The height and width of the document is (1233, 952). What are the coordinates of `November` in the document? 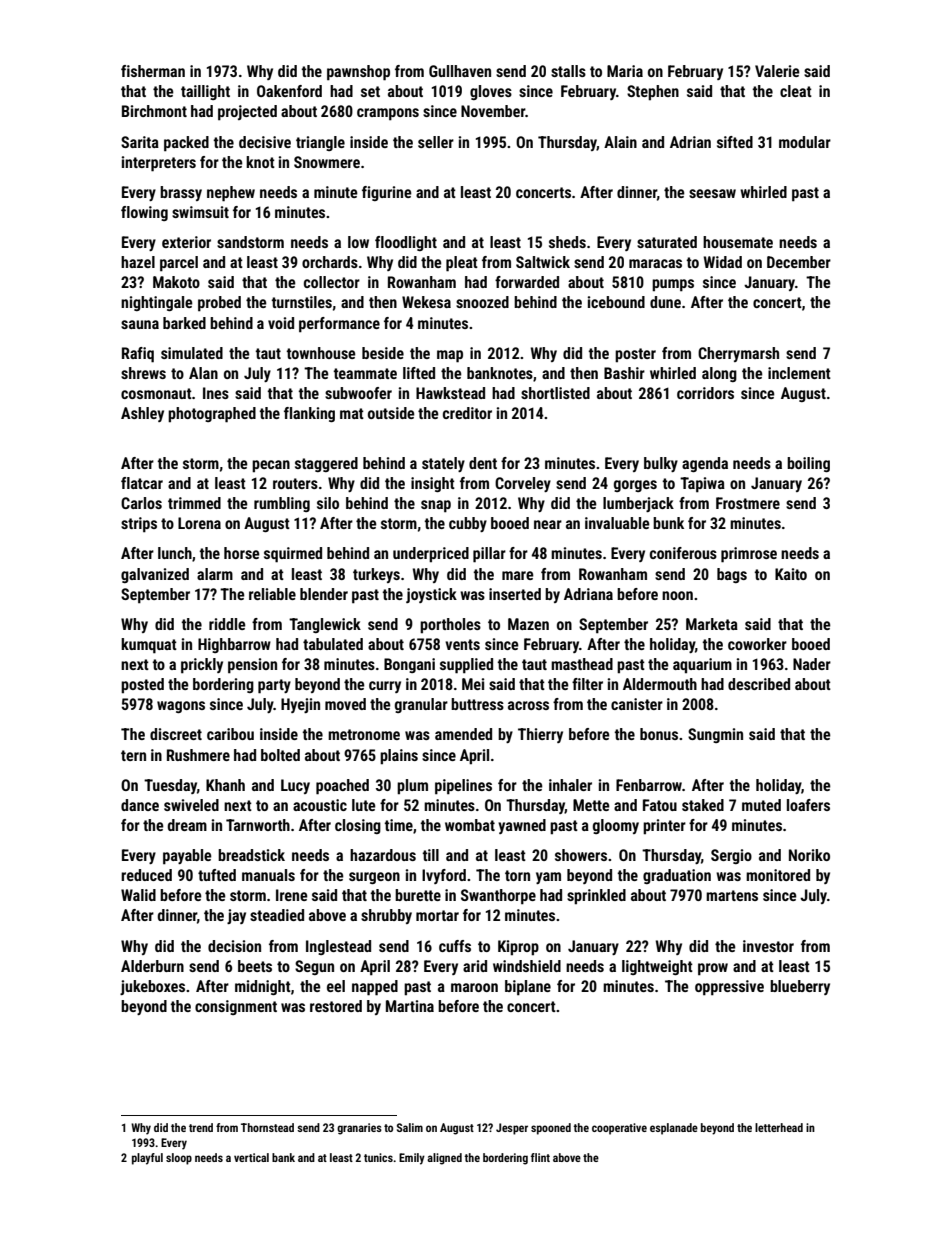 It's located at (493, 111).
